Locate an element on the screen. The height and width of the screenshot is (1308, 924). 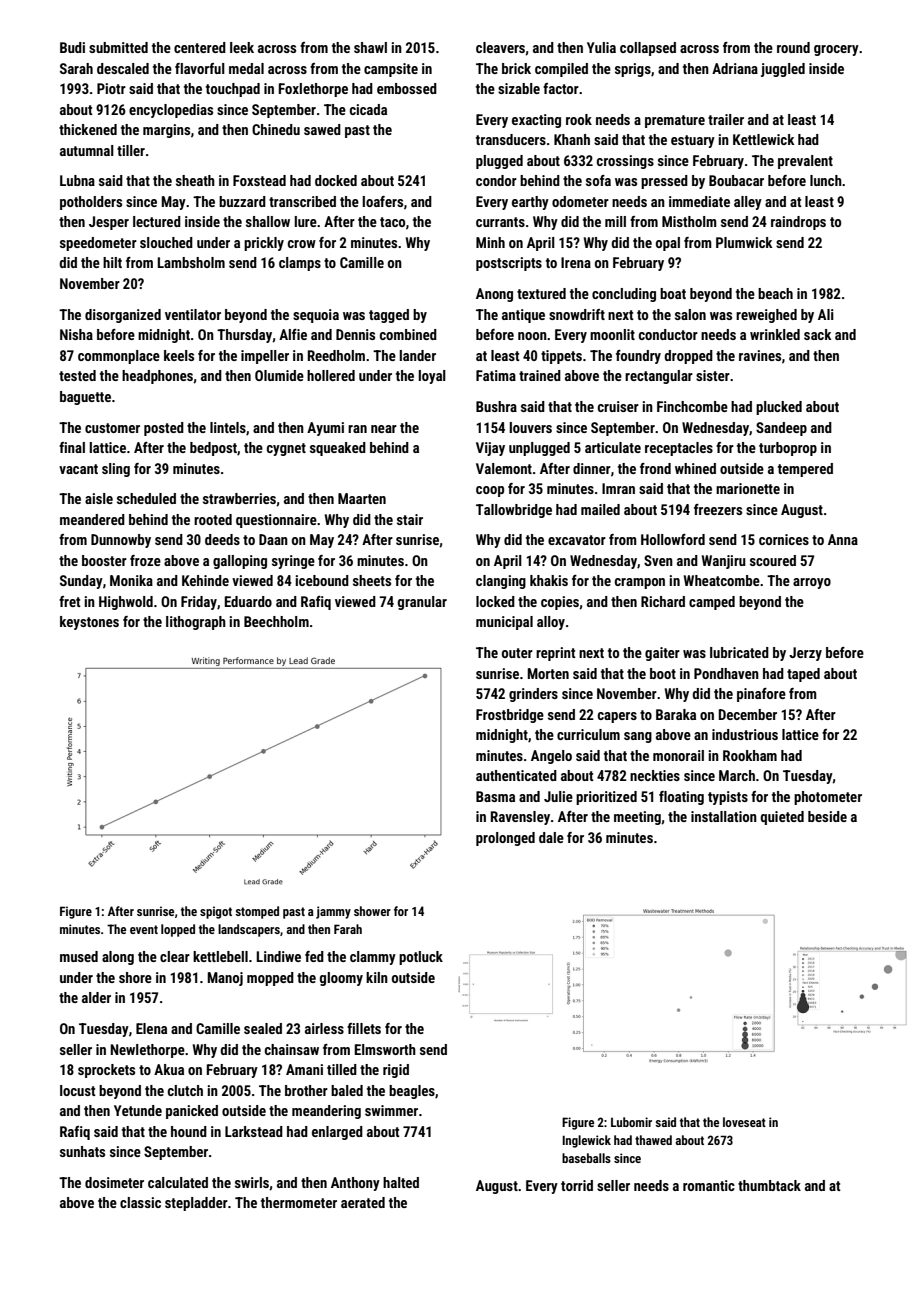
potluck is located at coordinates (421, 958).
